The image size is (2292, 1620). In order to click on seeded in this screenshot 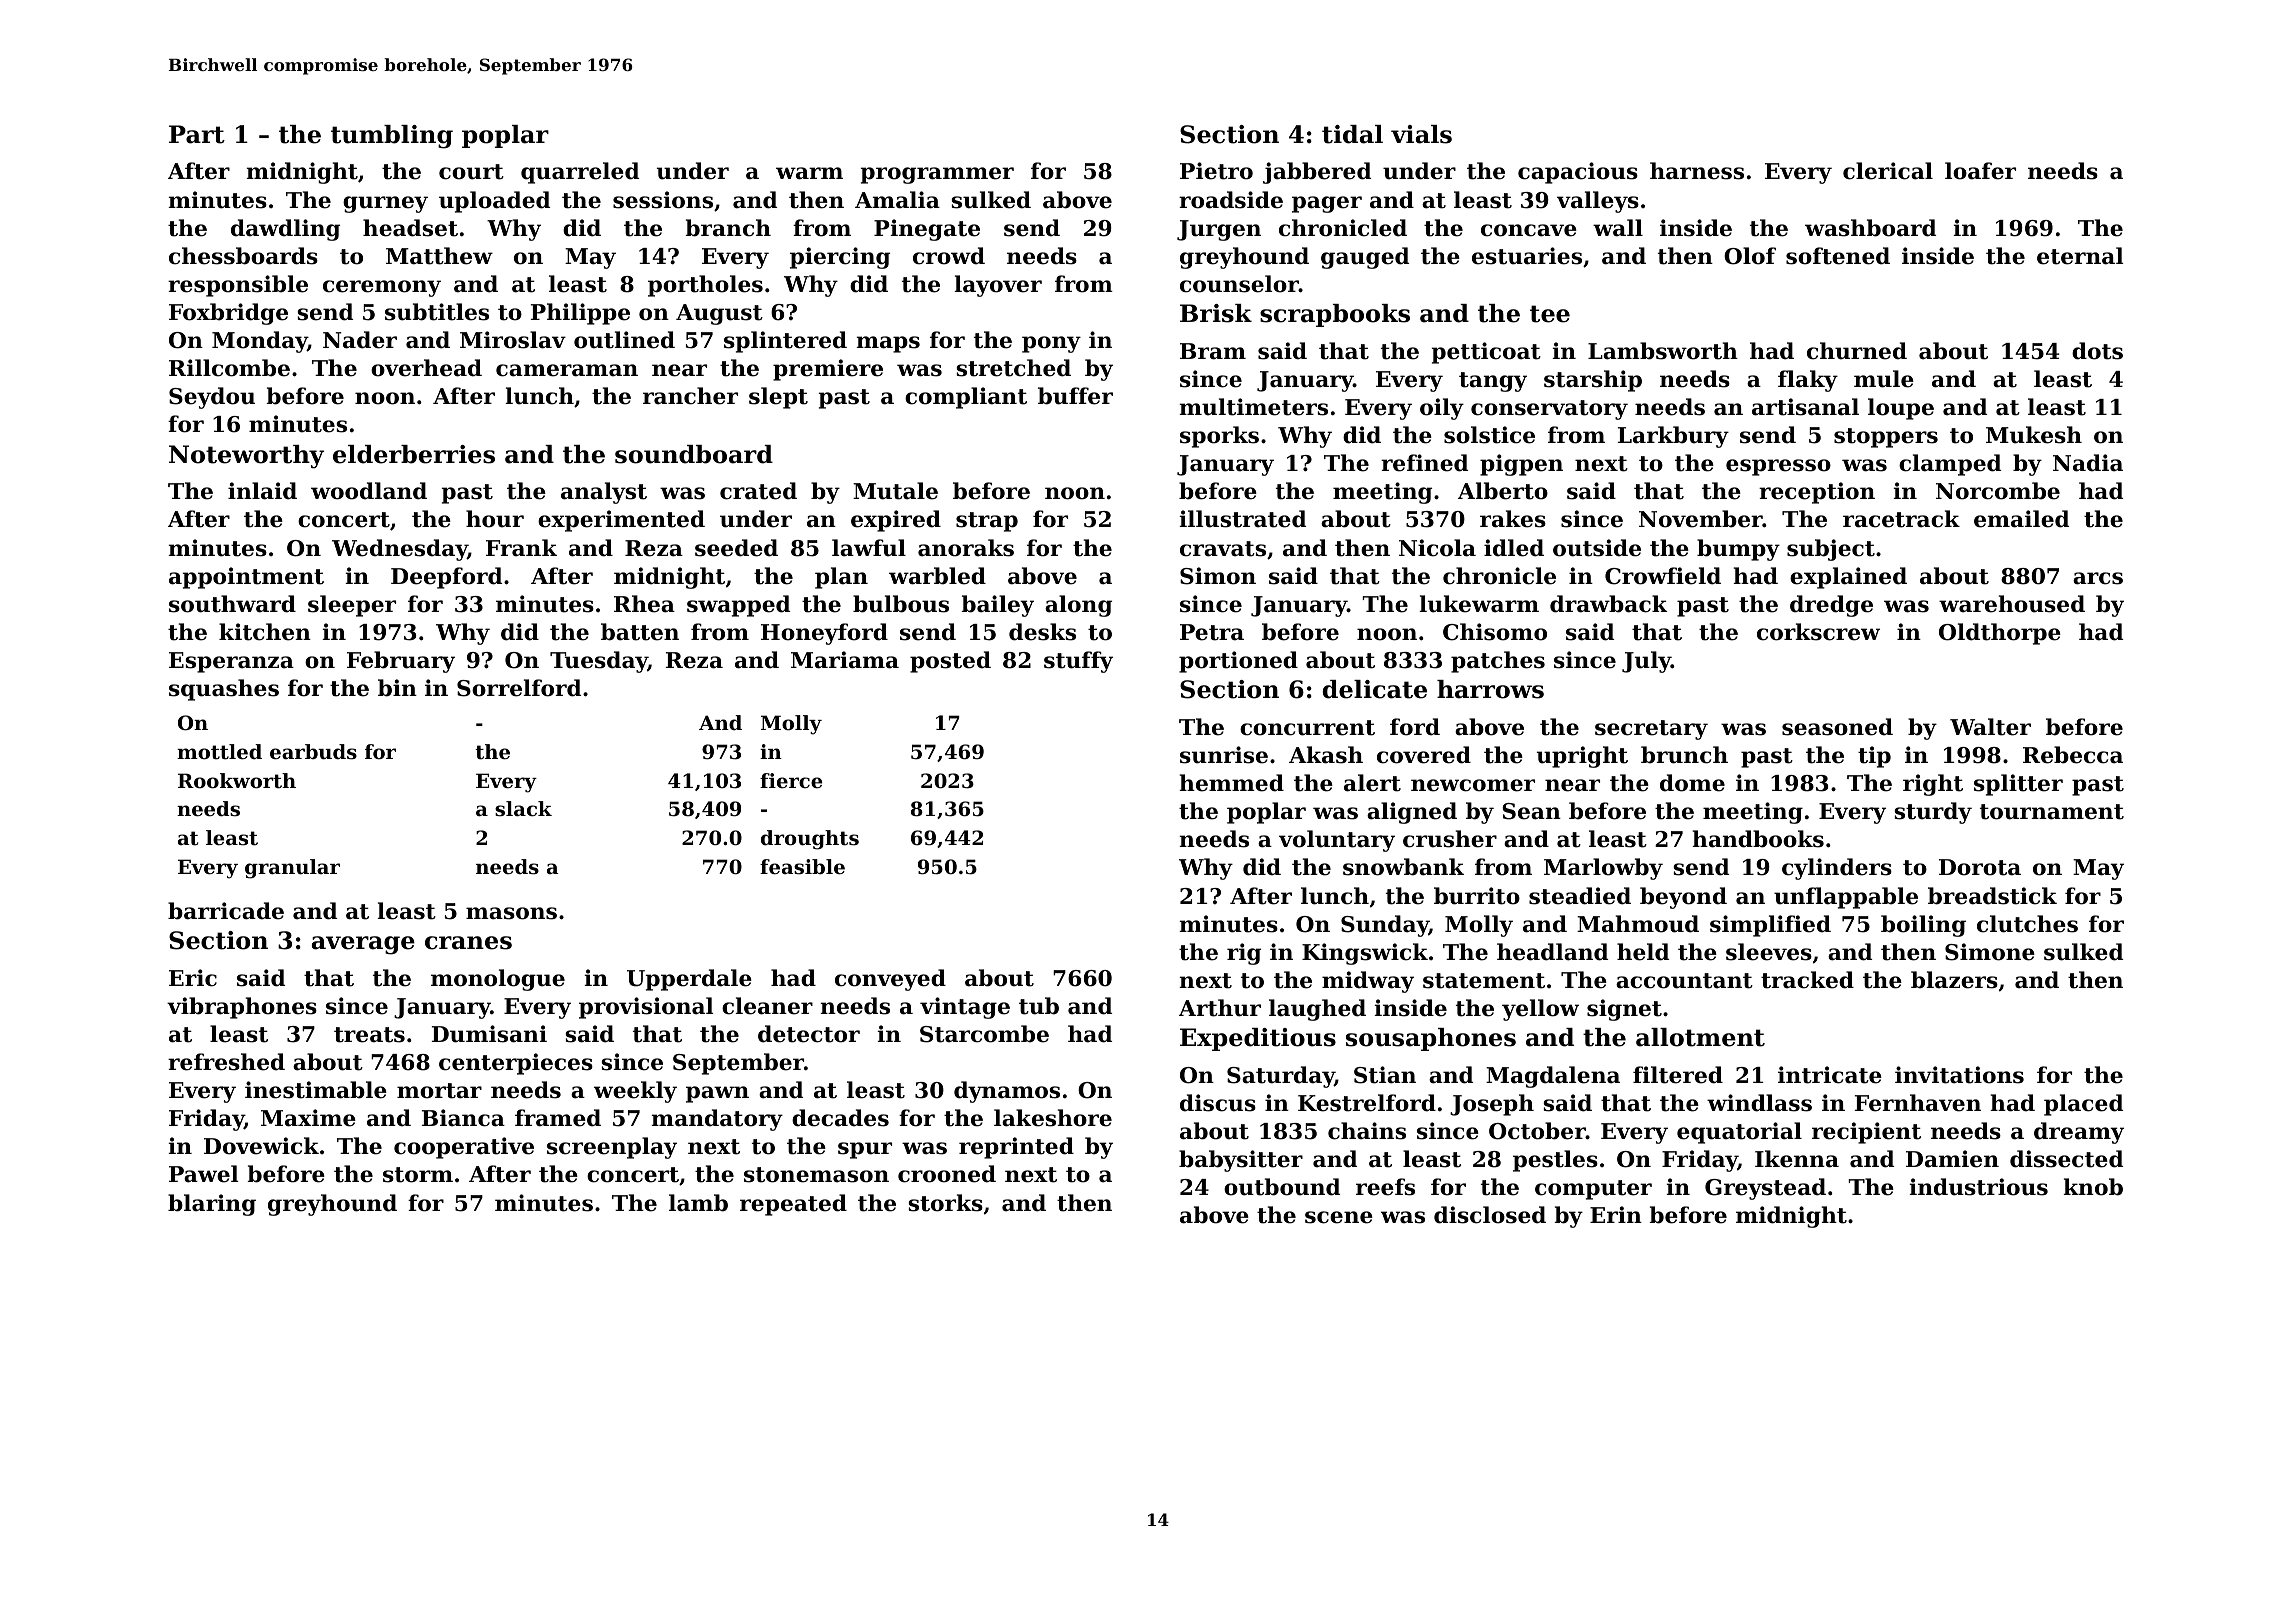, I will do `click(736, 548)`.
